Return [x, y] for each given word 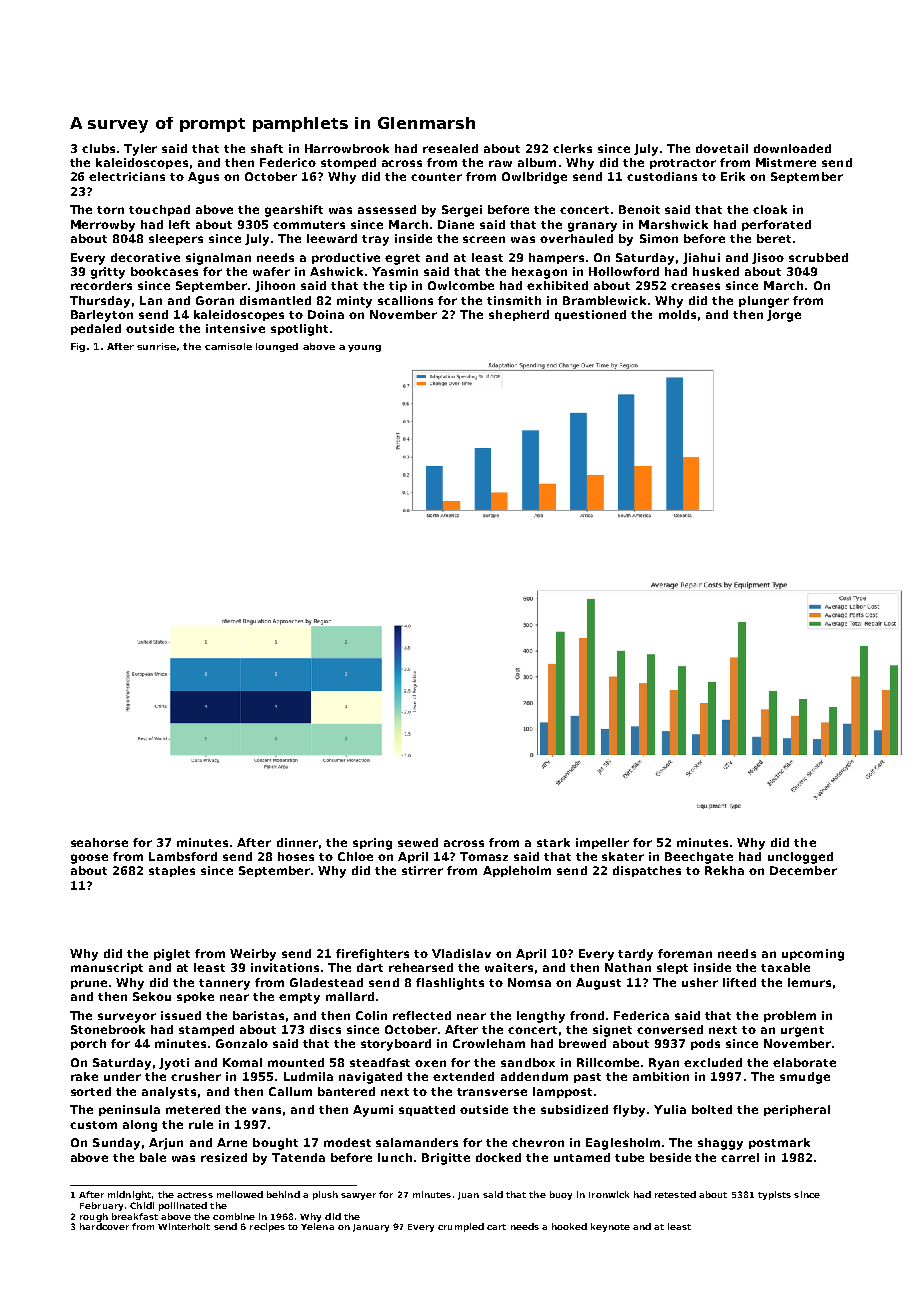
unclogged [800, 858]
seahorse [99, 842]
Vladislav [461, 953]
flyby [629, 1111]
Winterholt [184, 1226]
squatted [427, 1110]
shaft [267, 148]
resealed [450, 148]
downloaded [792, 148]
